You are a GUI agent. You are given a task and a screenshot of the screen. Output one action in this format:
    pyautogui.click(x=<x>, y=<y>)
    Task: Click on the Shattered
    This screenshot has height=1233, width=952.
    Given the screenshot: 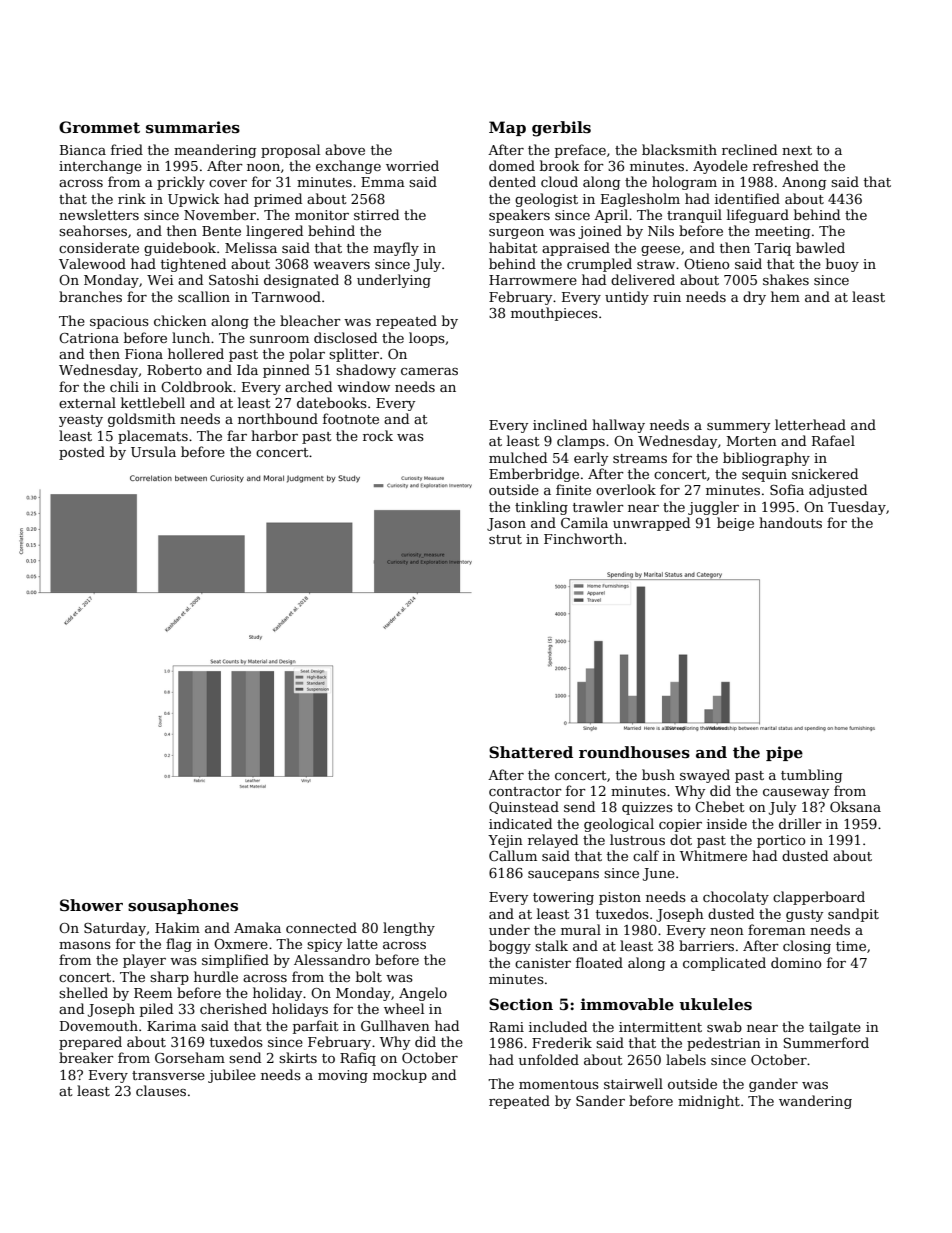 What is the action you would take?
    pyautogui.click(x=531, y=752)
